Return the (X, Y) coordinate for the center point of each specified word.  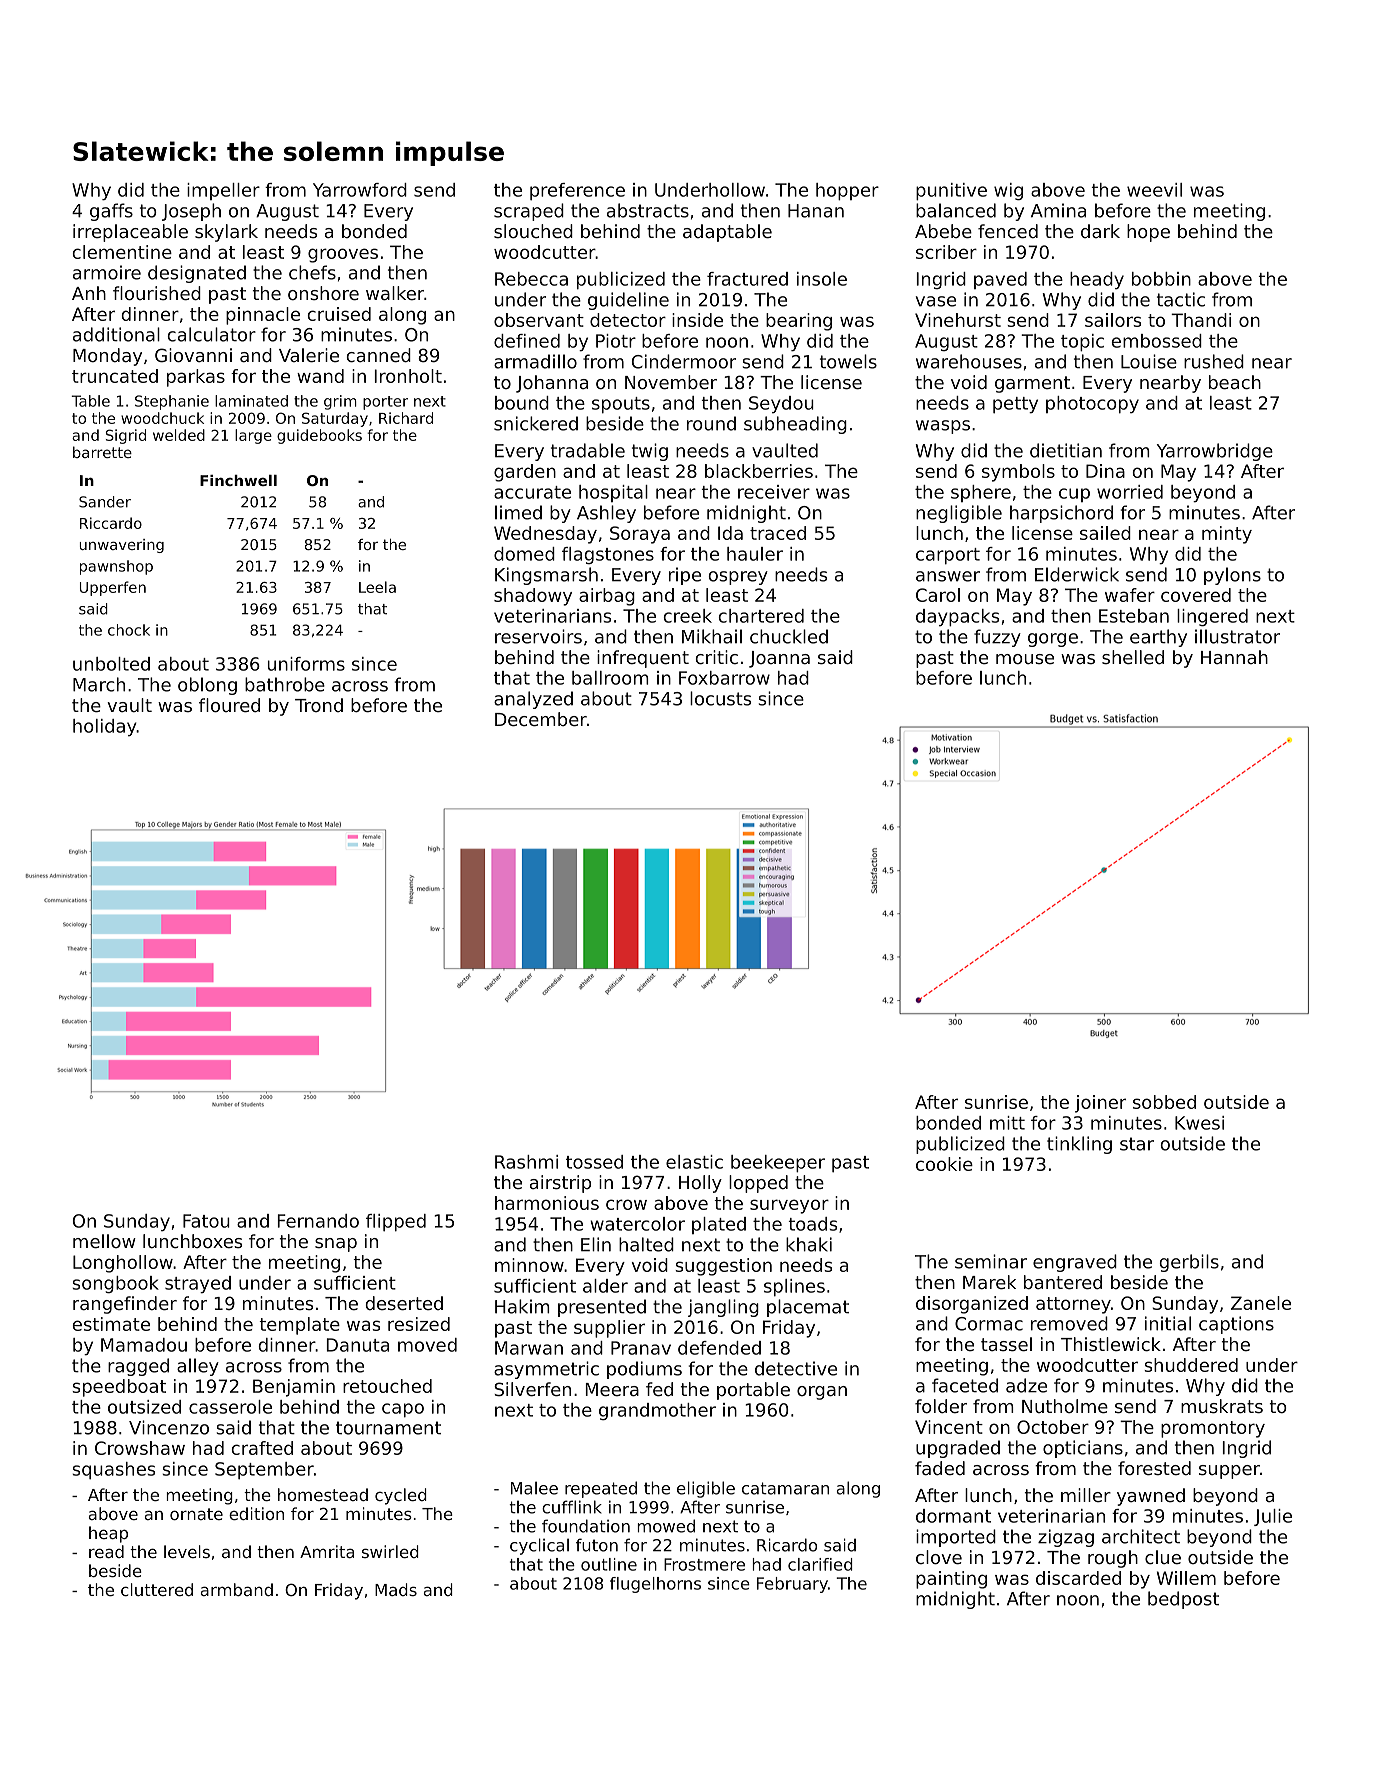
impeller (223, 191)
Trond (319, 705)
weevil (1154, 190)
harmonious (547, 1203)
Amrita (327, 1551)
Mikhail (712, 636)
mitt (1007, 1123)
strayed (198, 1284)
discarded (1078, 1578)
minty (1227, 535)
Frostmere (704, 1564)
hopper (847, 191)
